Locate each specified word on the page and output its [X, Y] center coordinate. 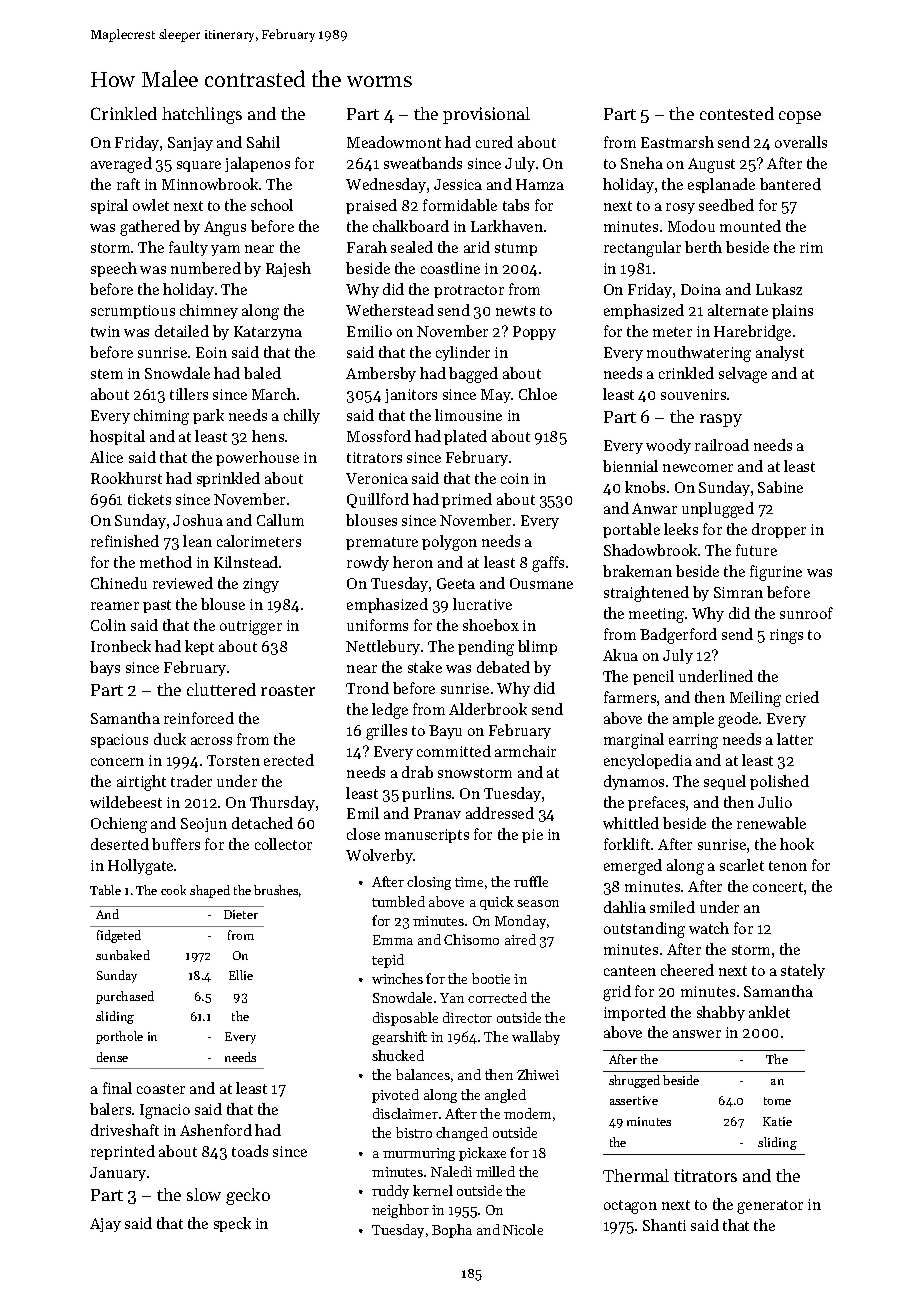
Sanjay [190, 144]
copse [800, 117]
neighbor [400, 1211]
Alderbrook [488, 709]
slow [204, 1194]
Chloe [538, 394]
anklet [769, 1012]
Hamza [540, 184]
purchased [125, 997]
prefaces [656, 803]
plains [792, 311]
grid [617, 993]
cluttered [221, 689]
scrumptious [133, 312]
